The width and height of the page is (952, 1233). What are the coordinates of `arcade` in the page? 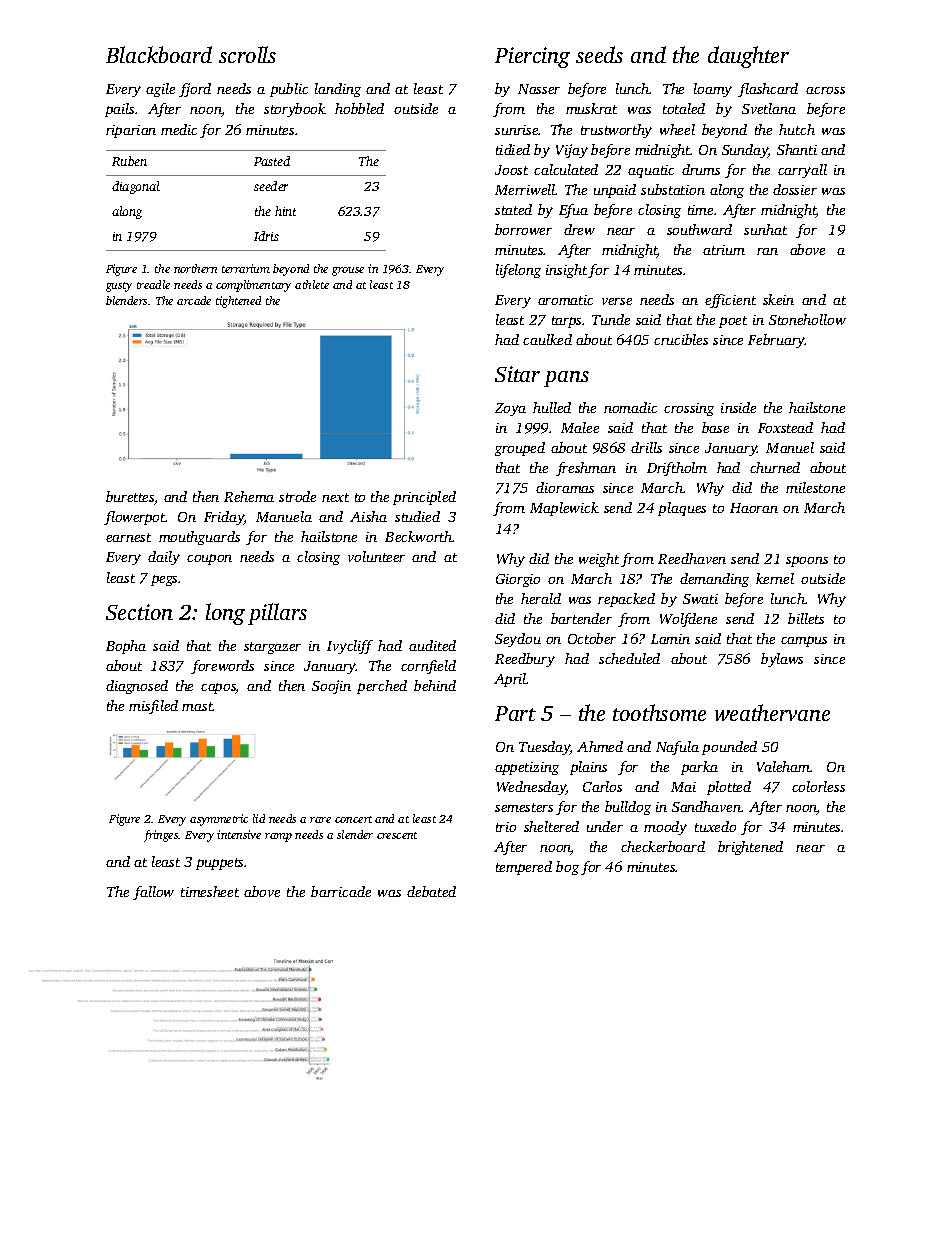 It's located at (194, 300).
